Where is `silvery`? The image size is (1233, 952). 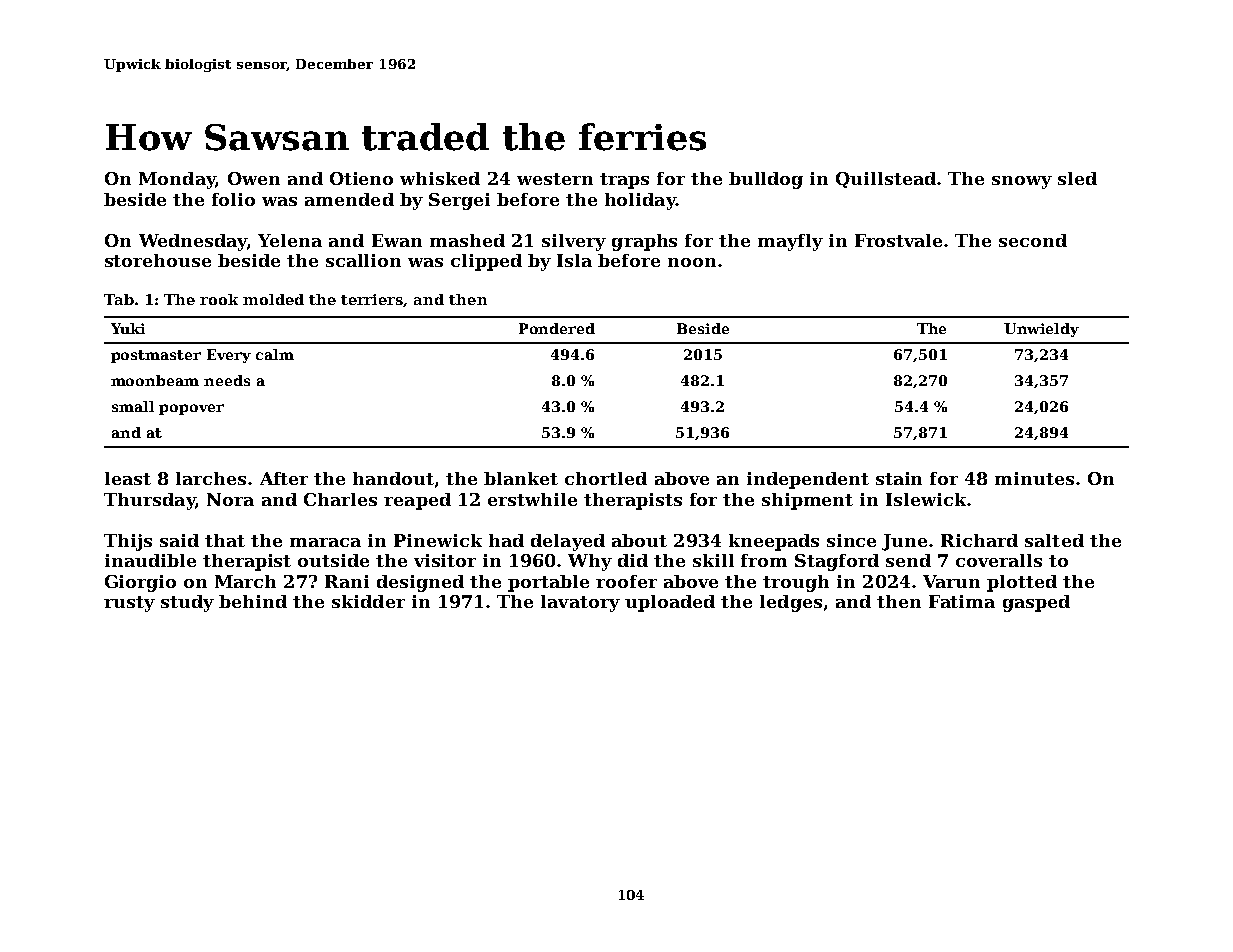
silvery is located at coordinates (574, 242).
